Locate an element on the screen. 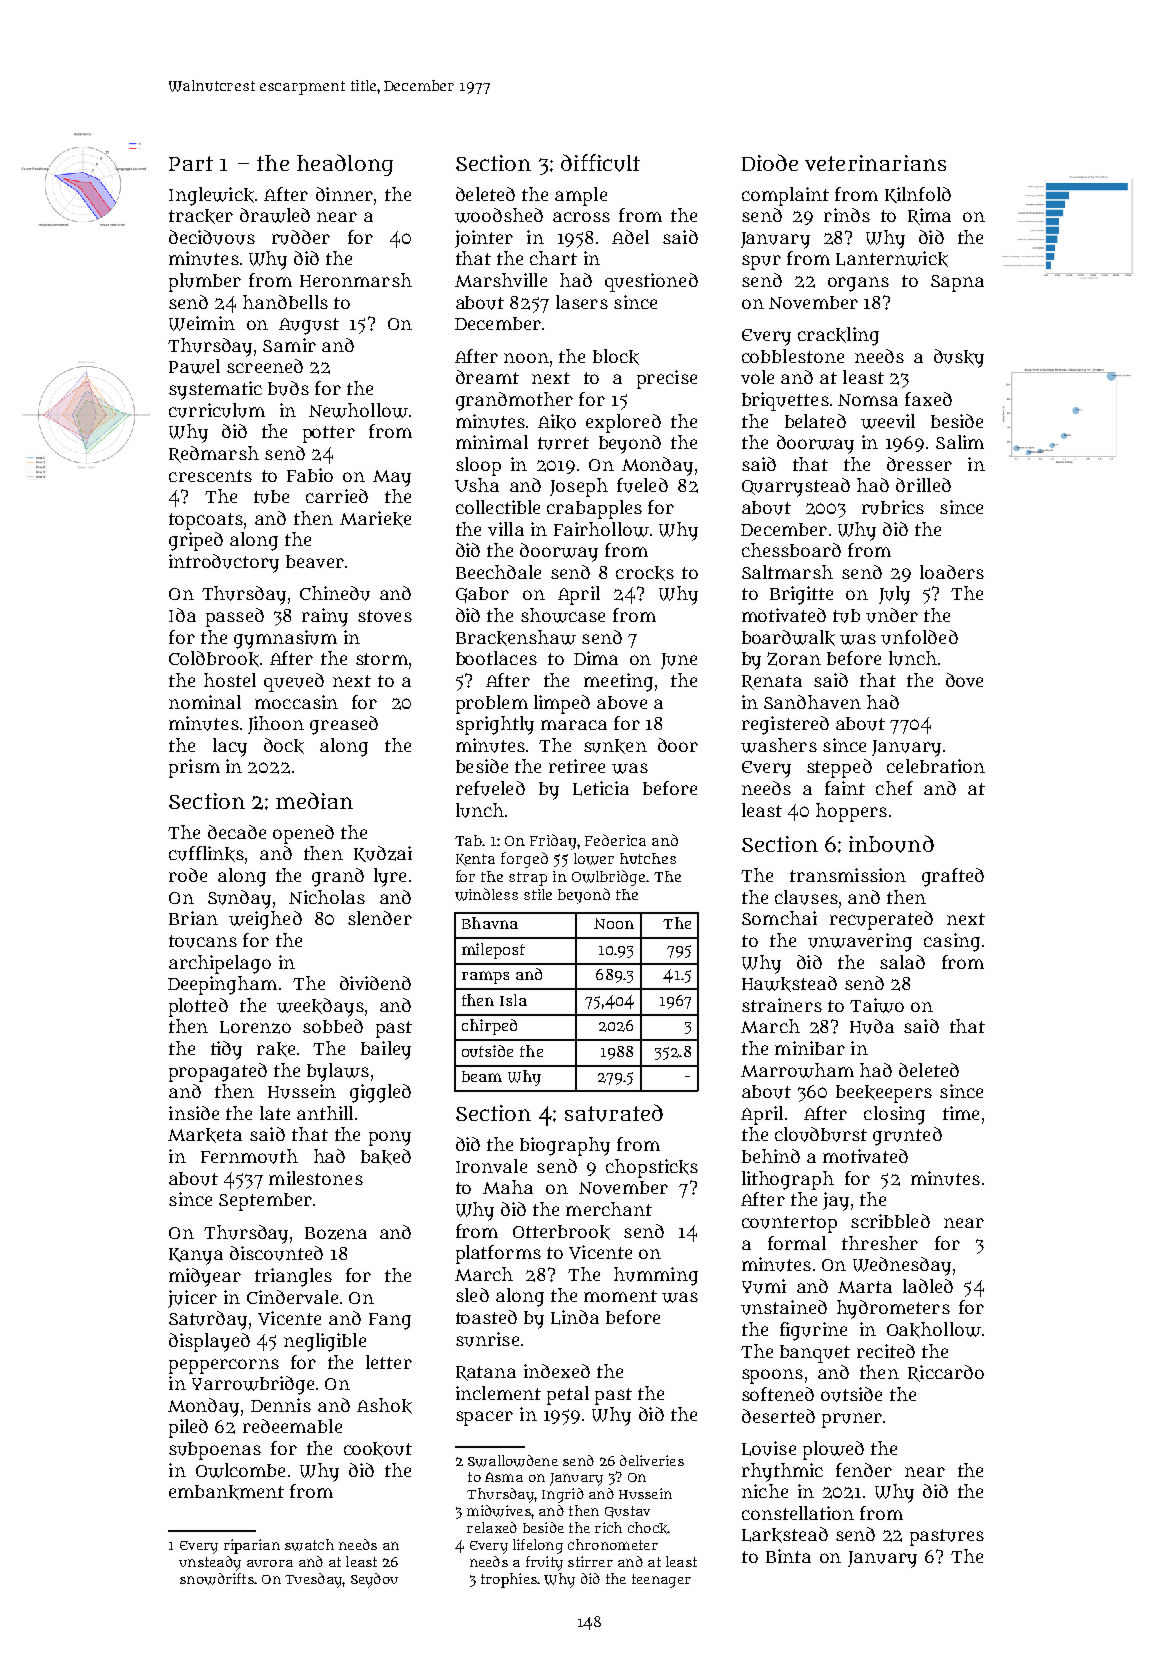 This screenshot has height=1670, width=1153. headlong is located at coordinates (345, 165).
